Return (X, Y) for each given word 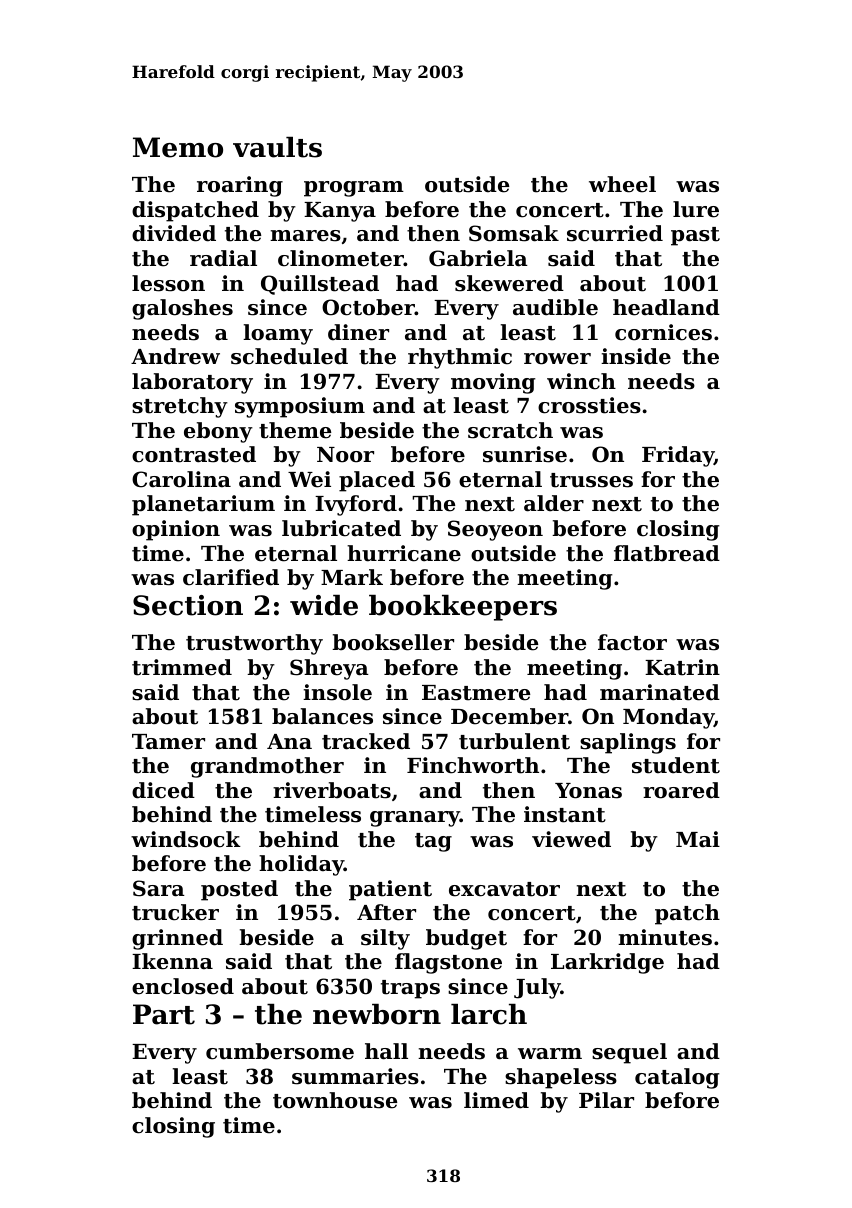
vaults (277, 147)
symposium (300, 407)
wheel (622, 184)
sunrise (525, 454)
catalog (677, 1078)
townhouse (335, 1100)
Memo (178, 147)
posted (239, 890)
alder (554, 503)
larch (489, 1014)
